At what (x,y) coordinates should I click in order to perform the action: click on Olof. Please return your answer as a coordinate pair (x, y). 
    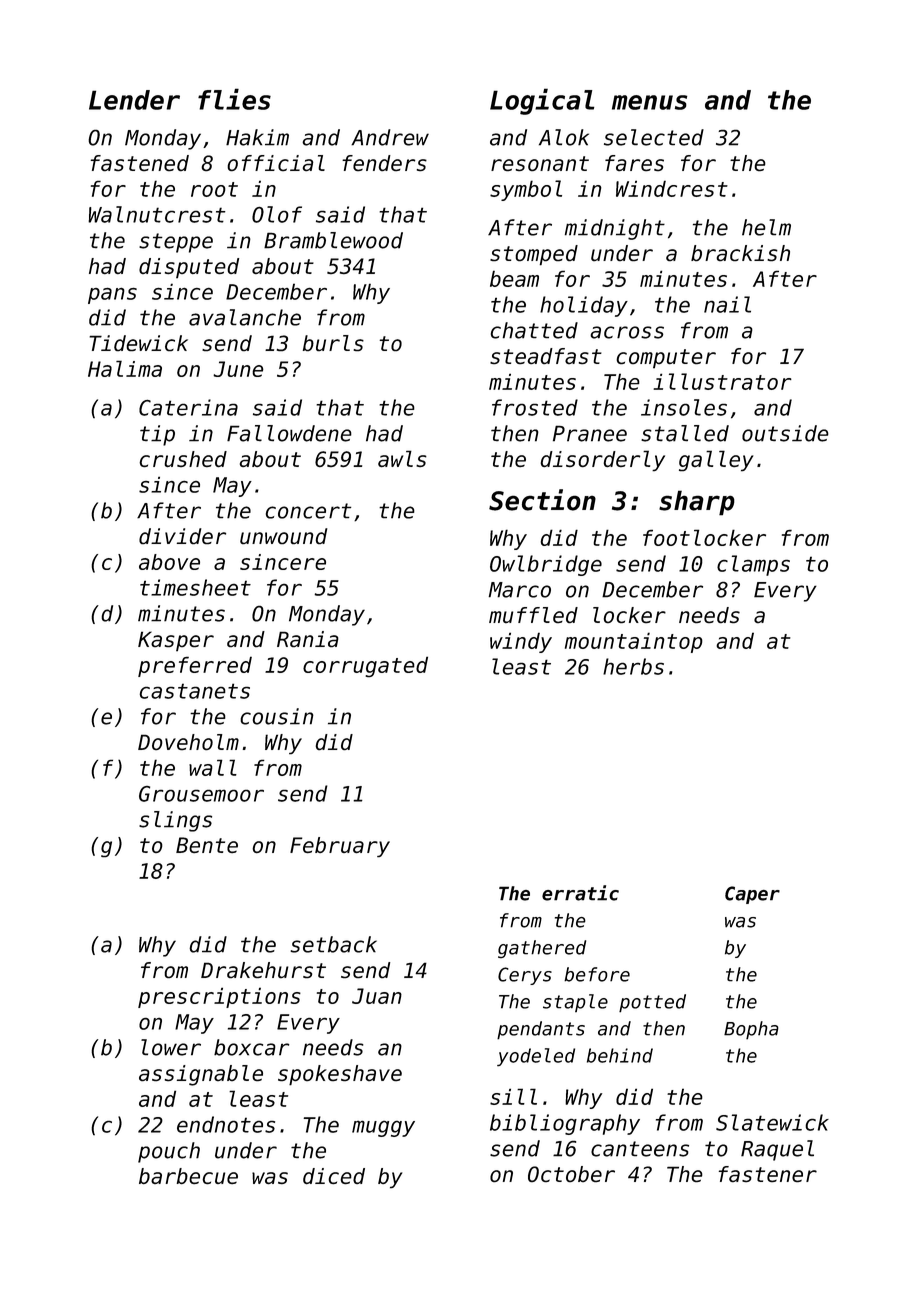
    Looking at the image, I should click on (277, 214).
